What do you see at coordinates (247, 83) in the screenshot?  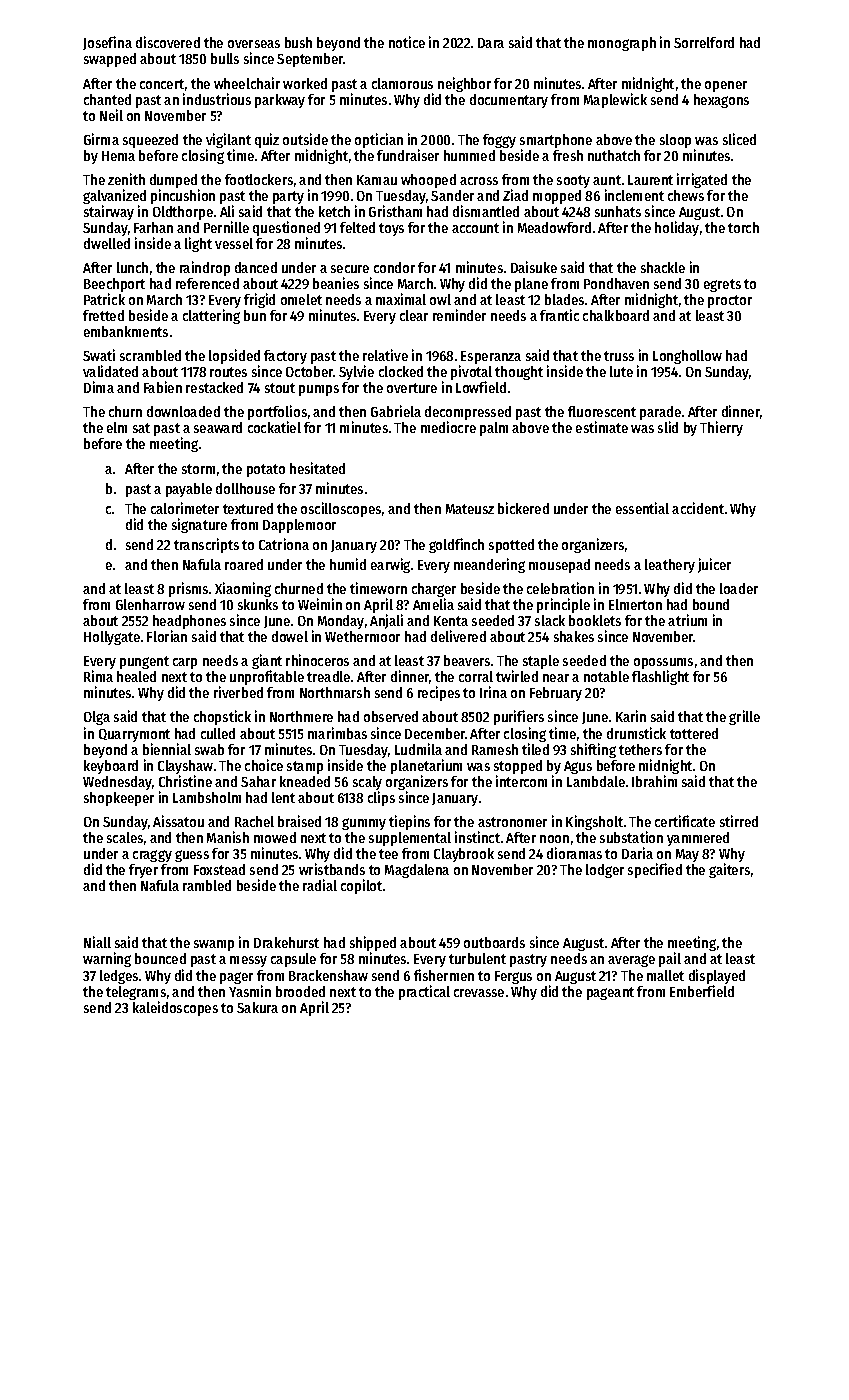 I see `wheelchair` at bounding box center [247, 83].
